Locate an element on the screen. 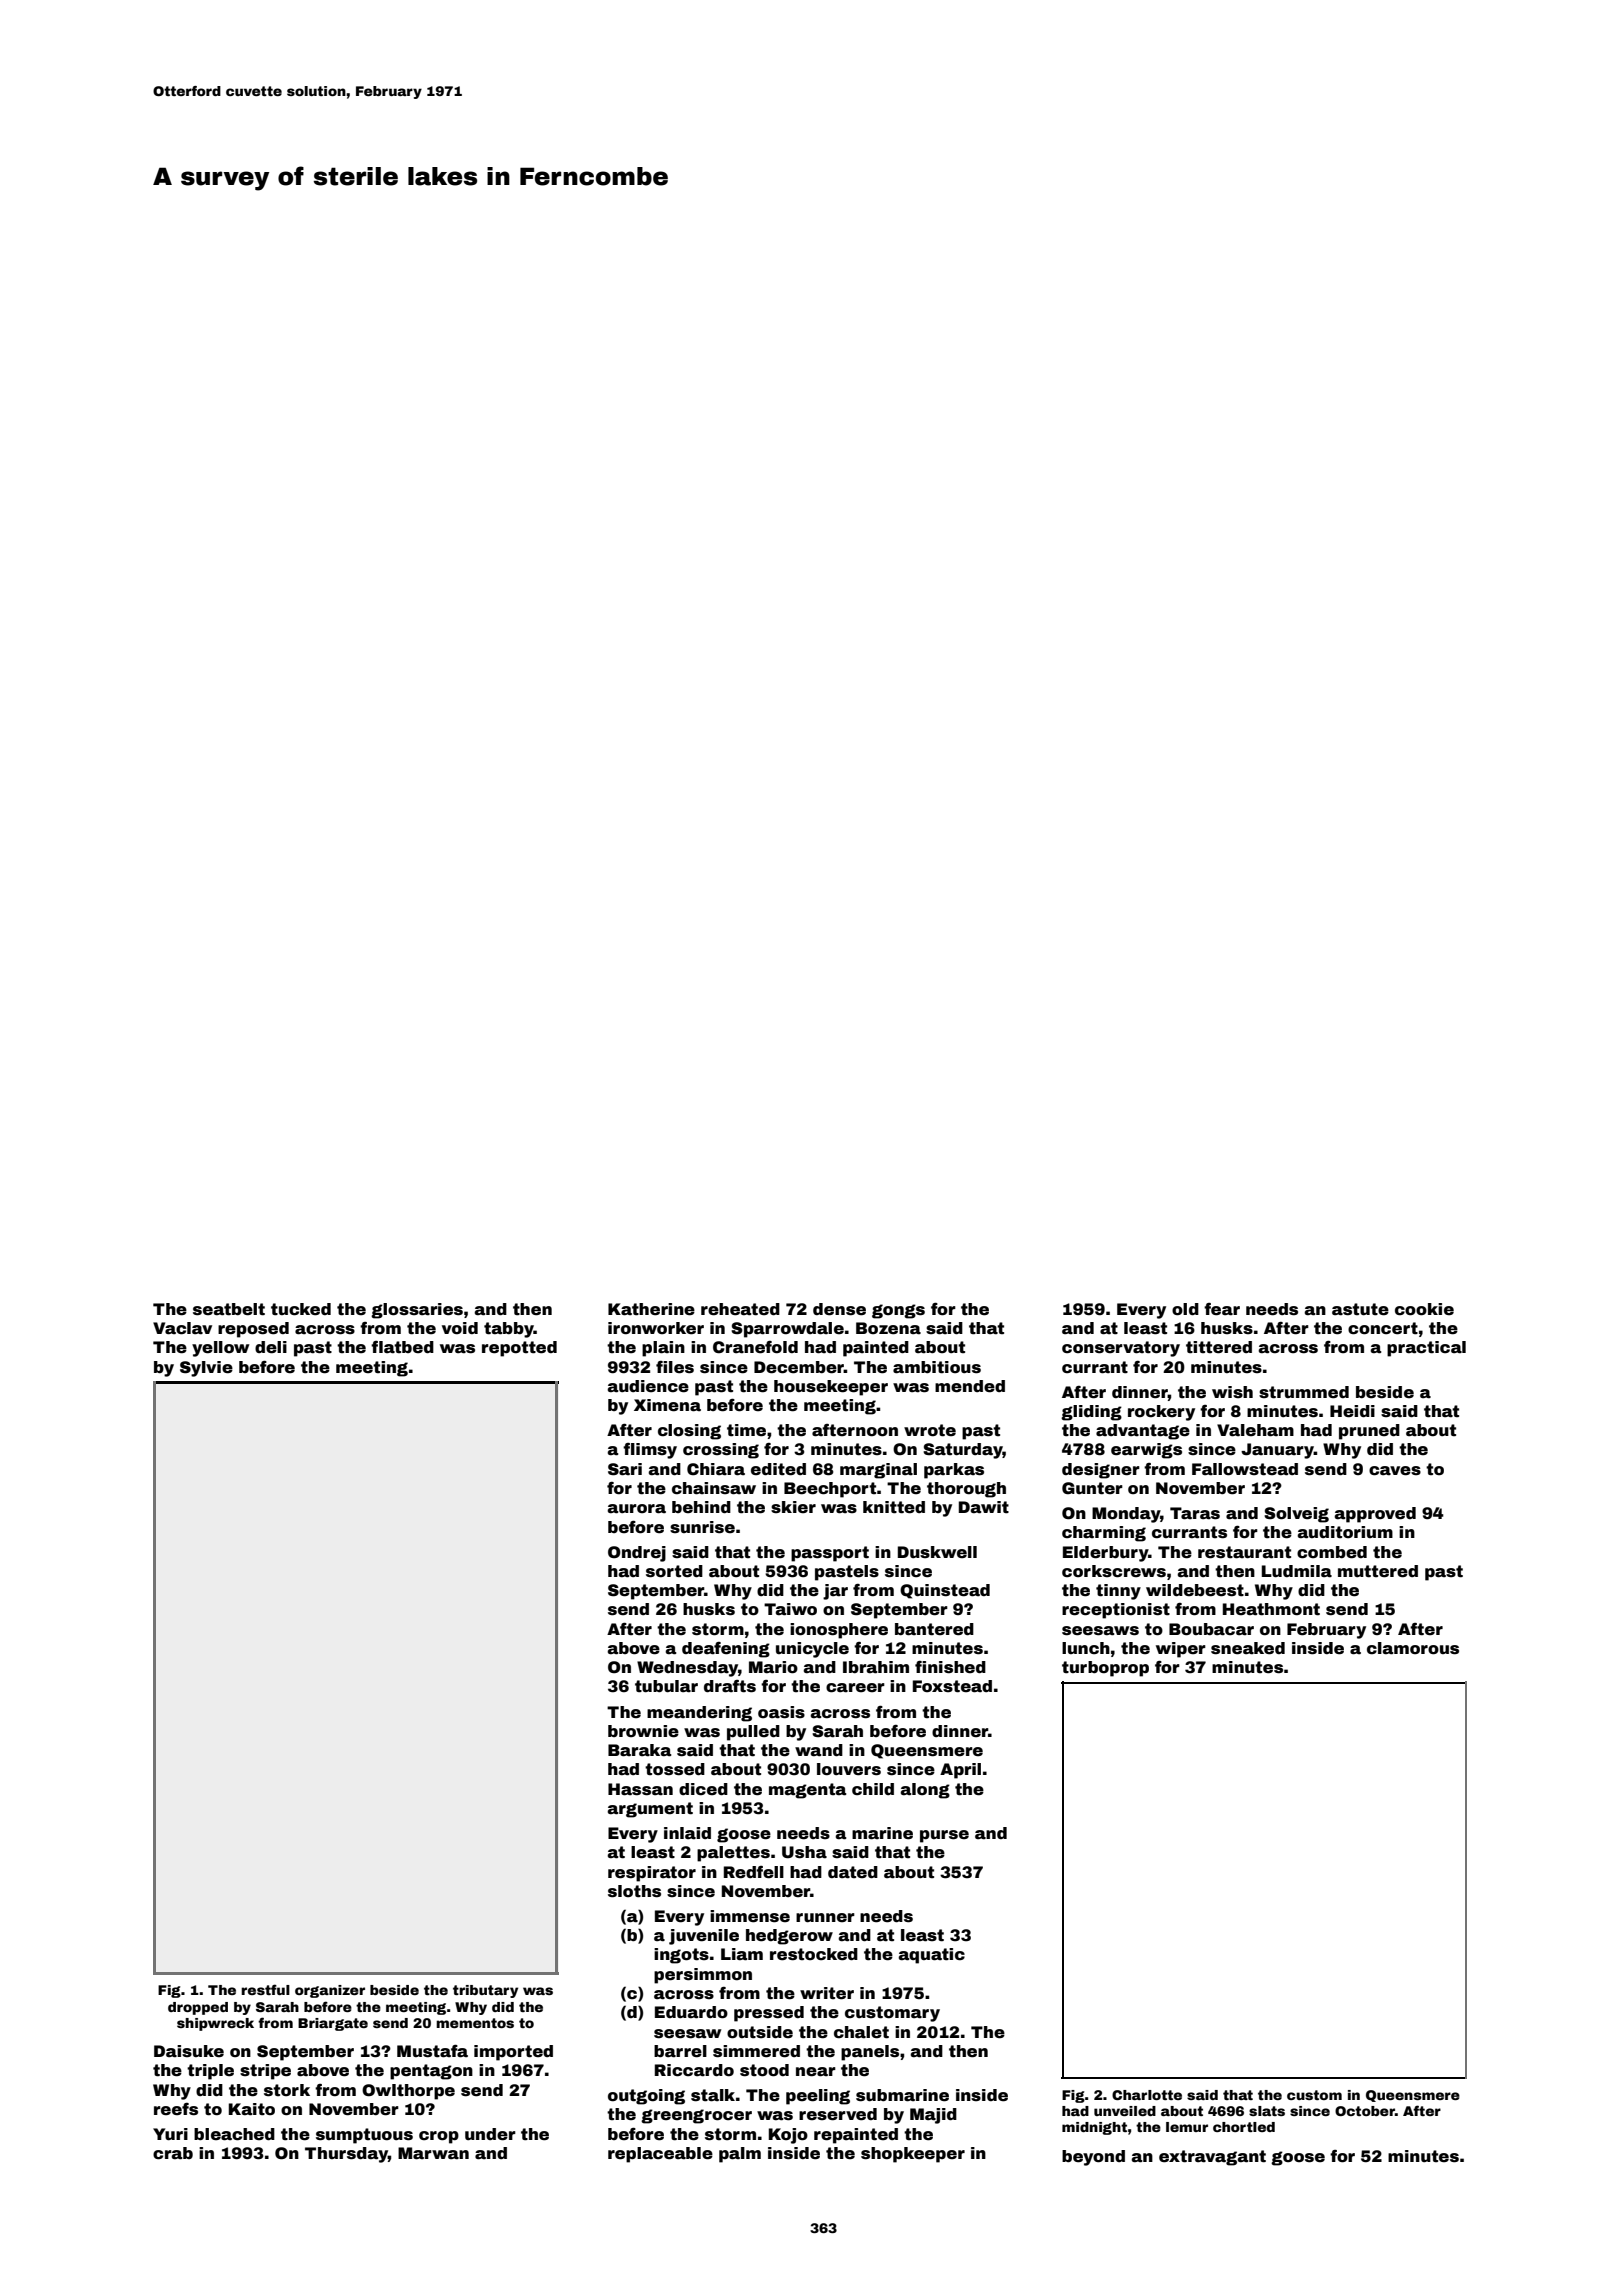 This screenshot has height=2292, width=1620. shipwreck is located at coordinates (215, 2024).
